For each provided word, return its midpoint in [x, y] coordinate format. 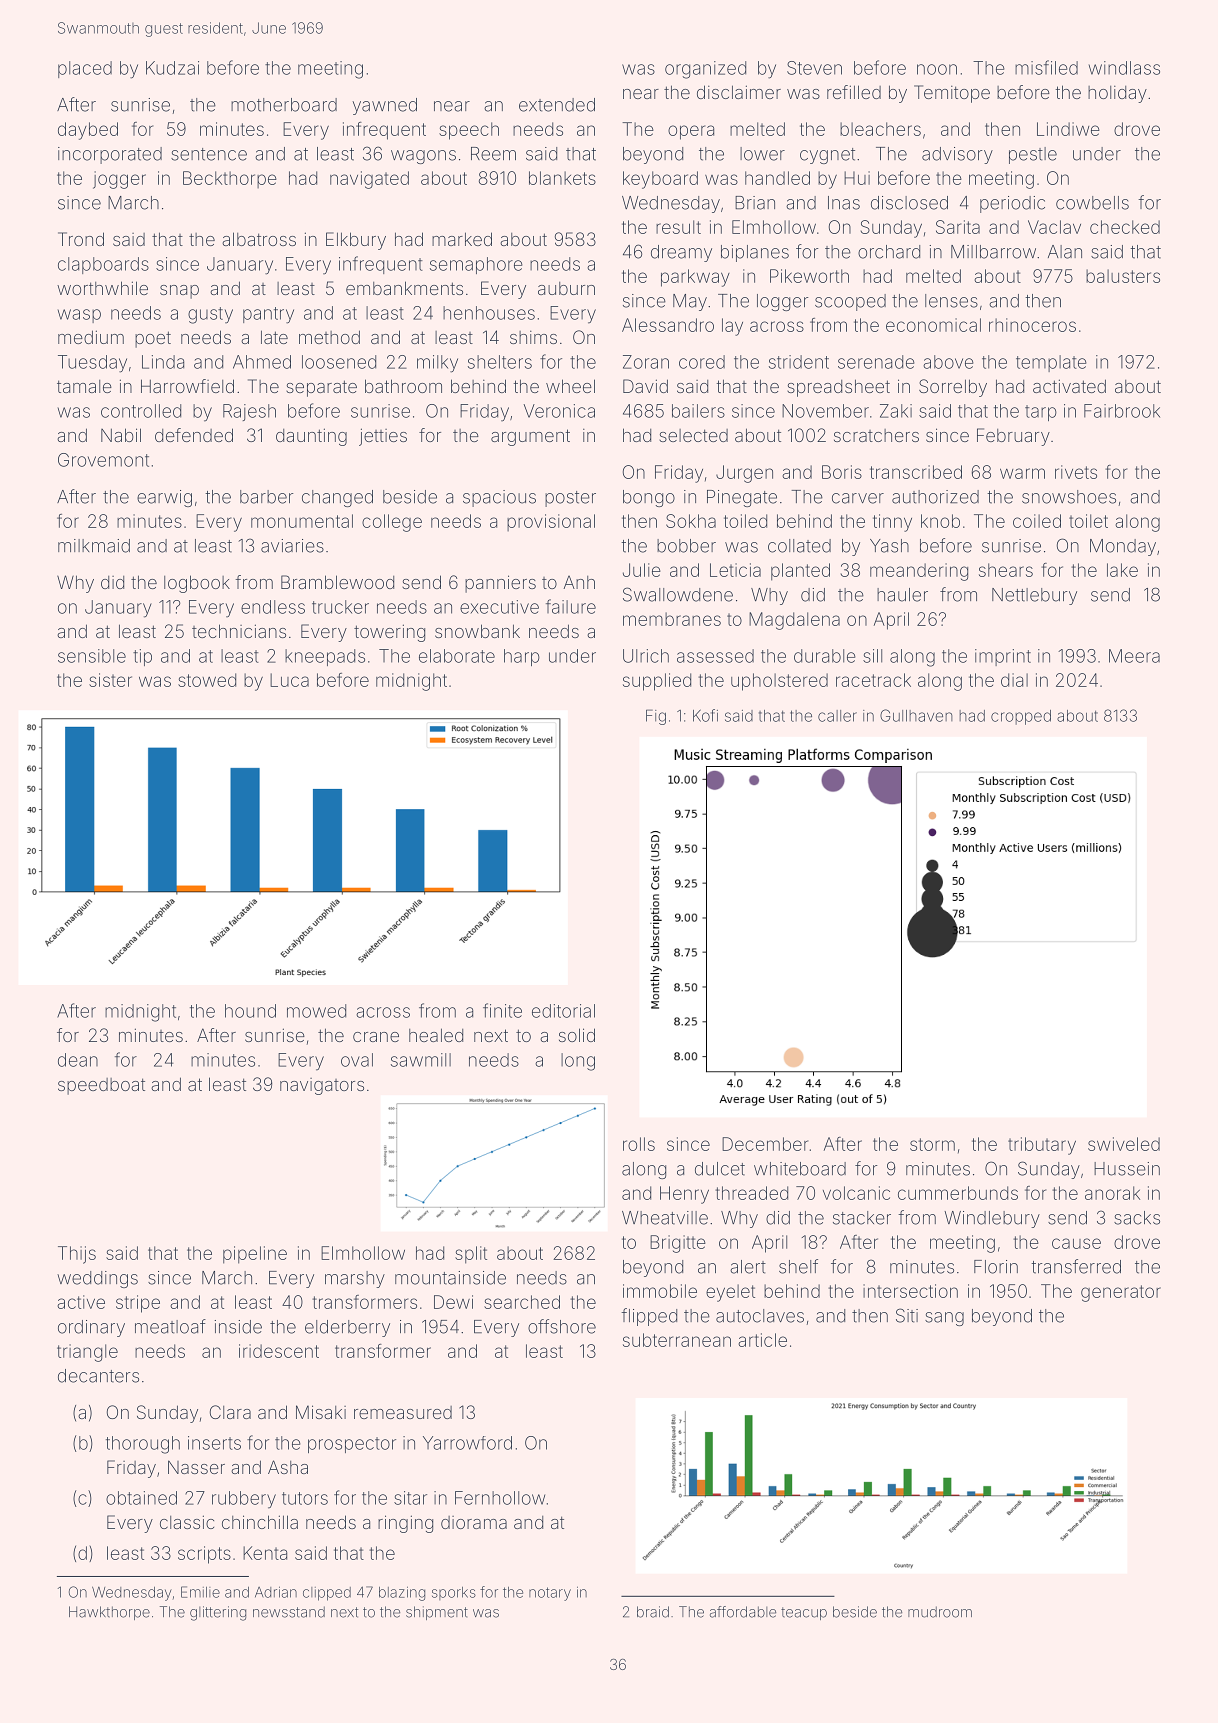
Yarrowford [467, 1443]
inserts [214, 1443]
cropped [1021, 717]
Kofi [705, 715]
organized [705, 70]
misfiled [1046, 67]
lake [1122, 570]
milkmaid [94, 546]
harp [522, 657]
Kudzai [172, 68]
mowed [316, 1011]
